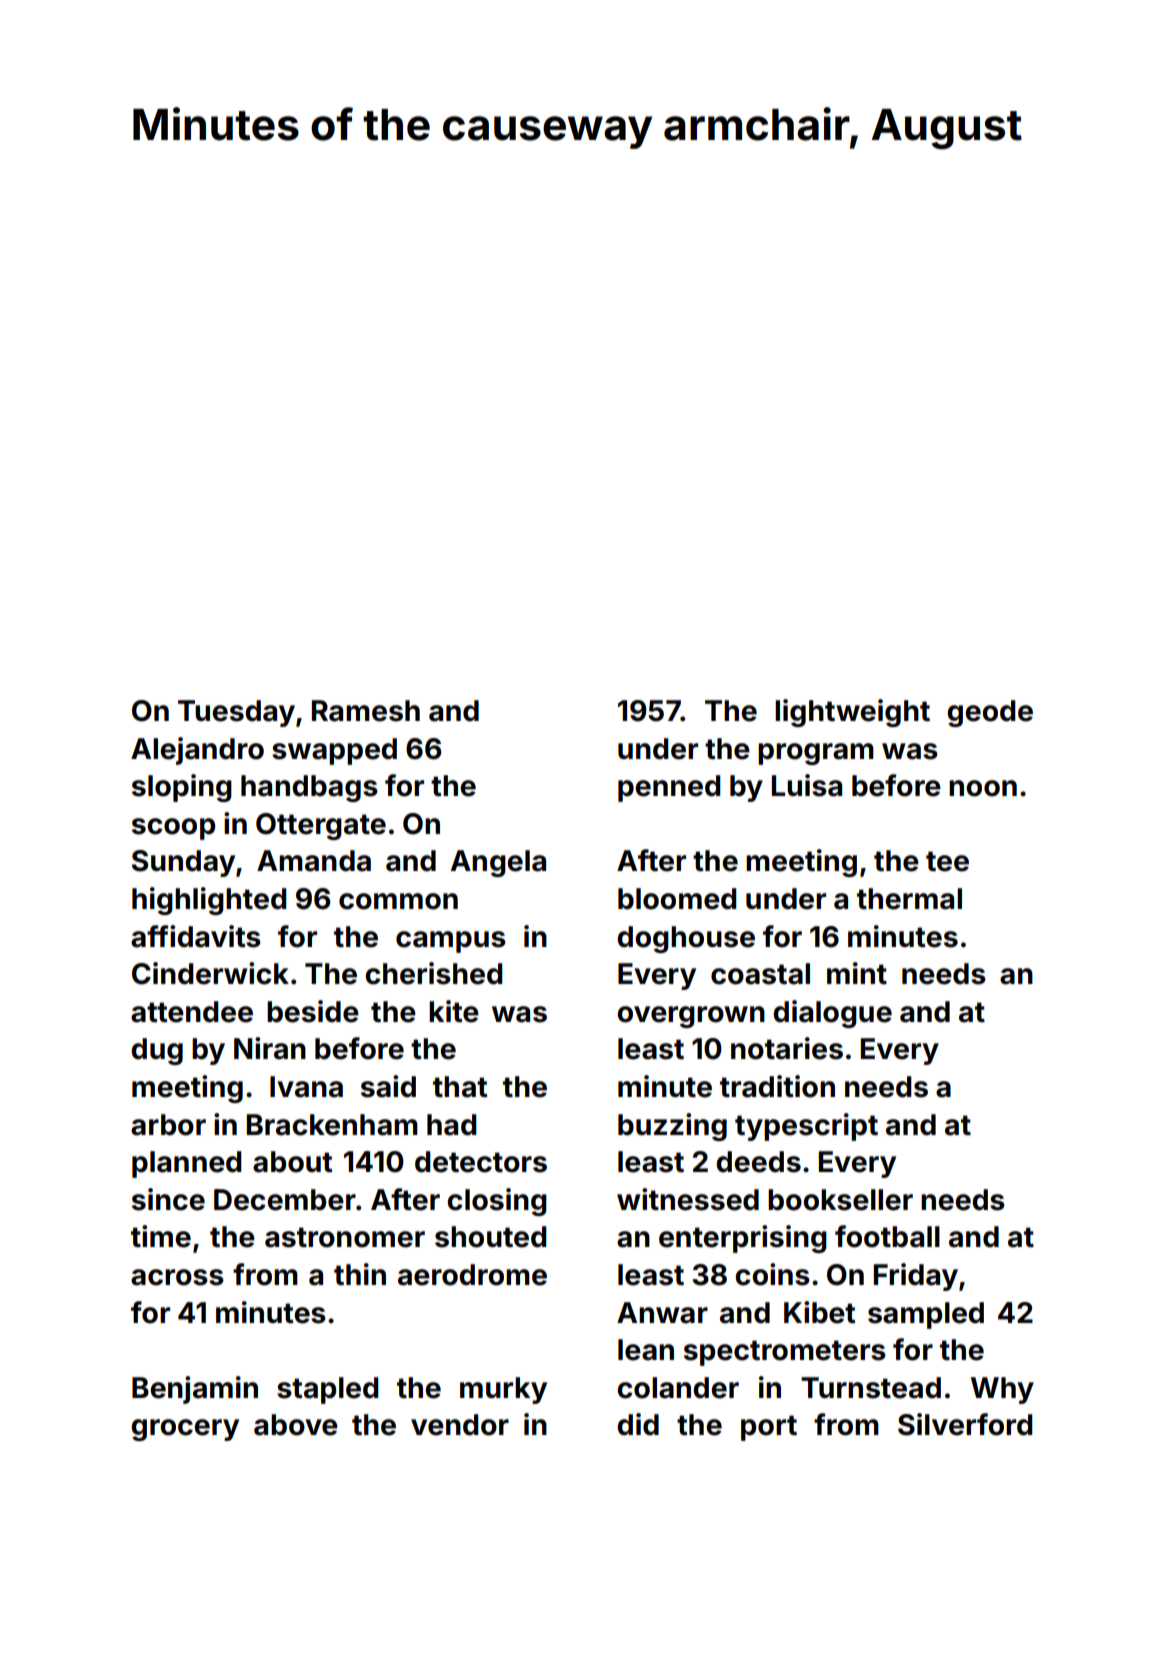 The width and height of the image is (1165, 1654). Describe the element at coordinates (451, 1125) in the image. I see `had` at that location.
